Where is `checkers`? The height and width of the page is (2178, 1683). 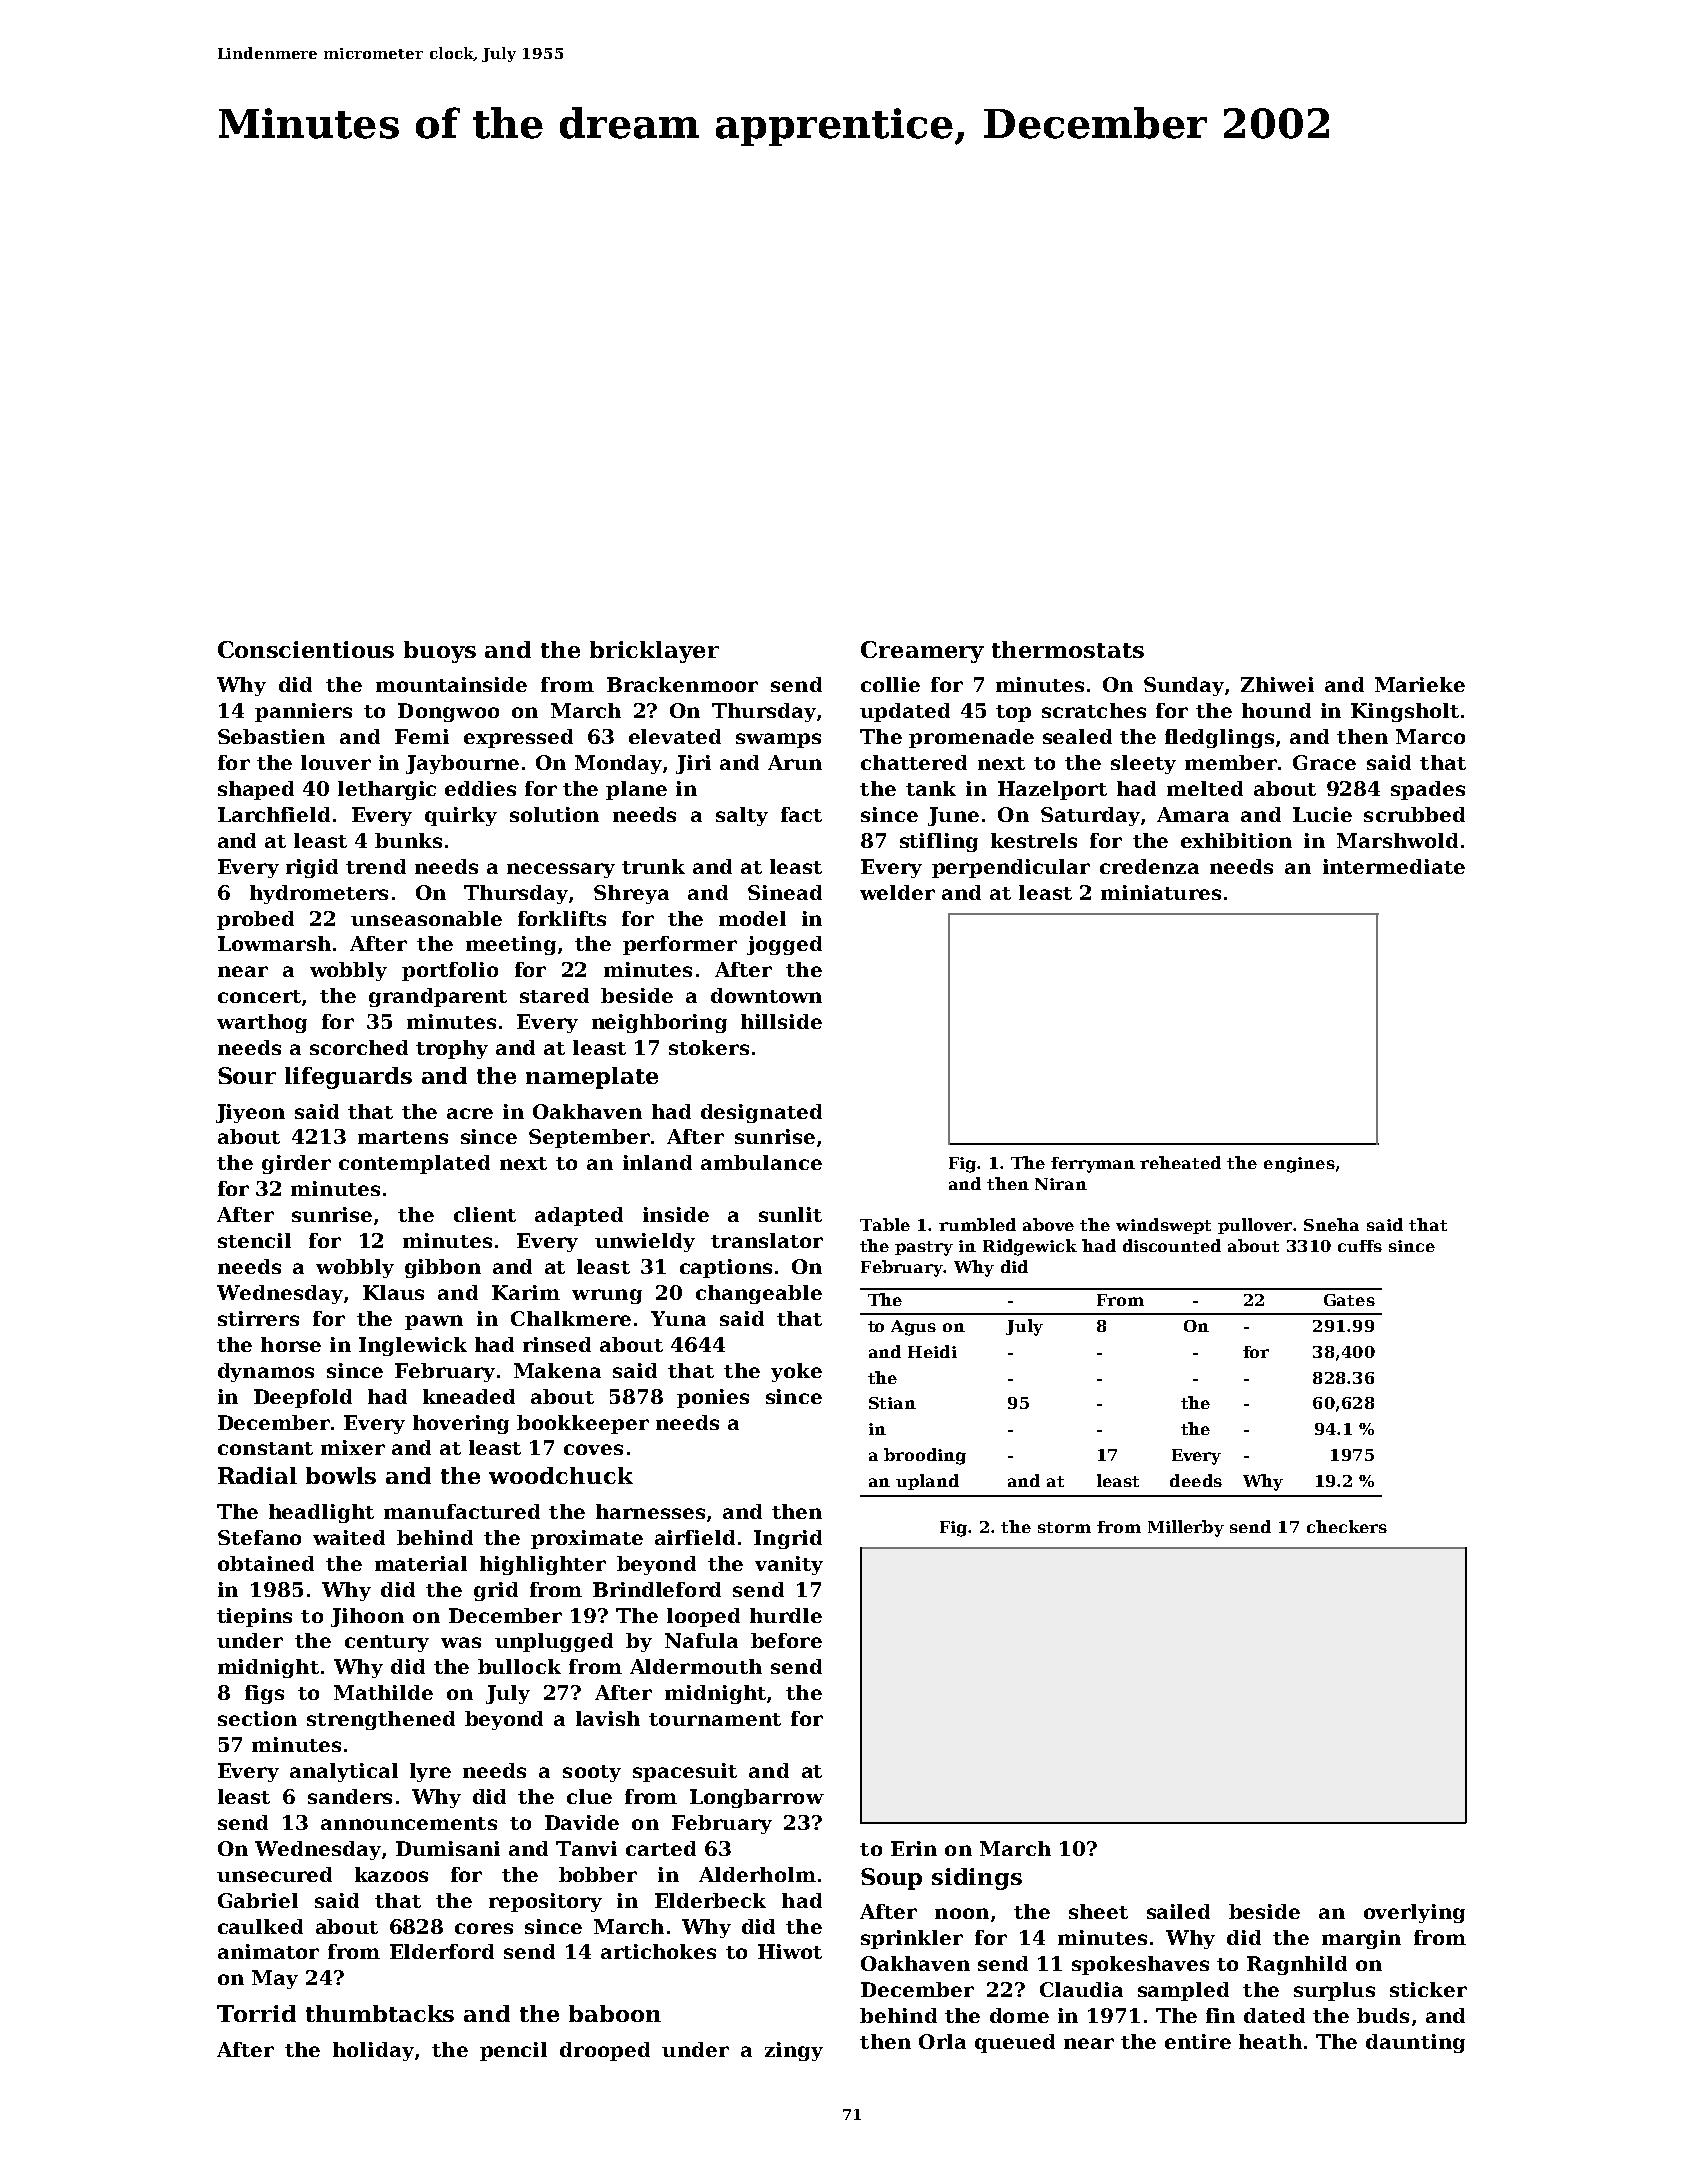
checkers is located at coordinates (1347, 1526).
